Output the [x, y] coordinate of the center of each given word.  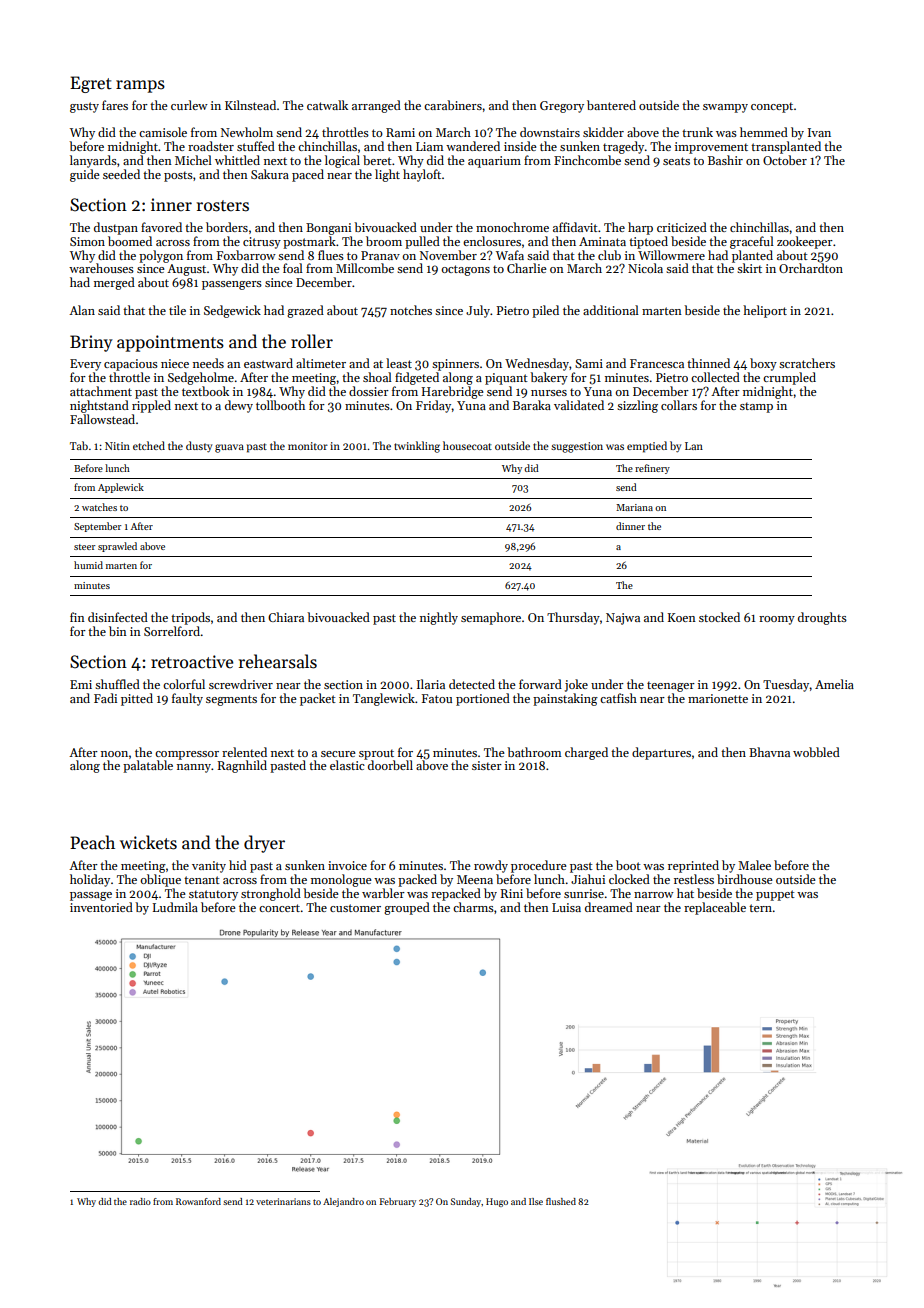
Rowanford [198, 1201]
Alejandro [343, 1202]
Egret [91, 84]
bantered [611, 105]
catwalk [327, 105]
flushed [561, 1201]
